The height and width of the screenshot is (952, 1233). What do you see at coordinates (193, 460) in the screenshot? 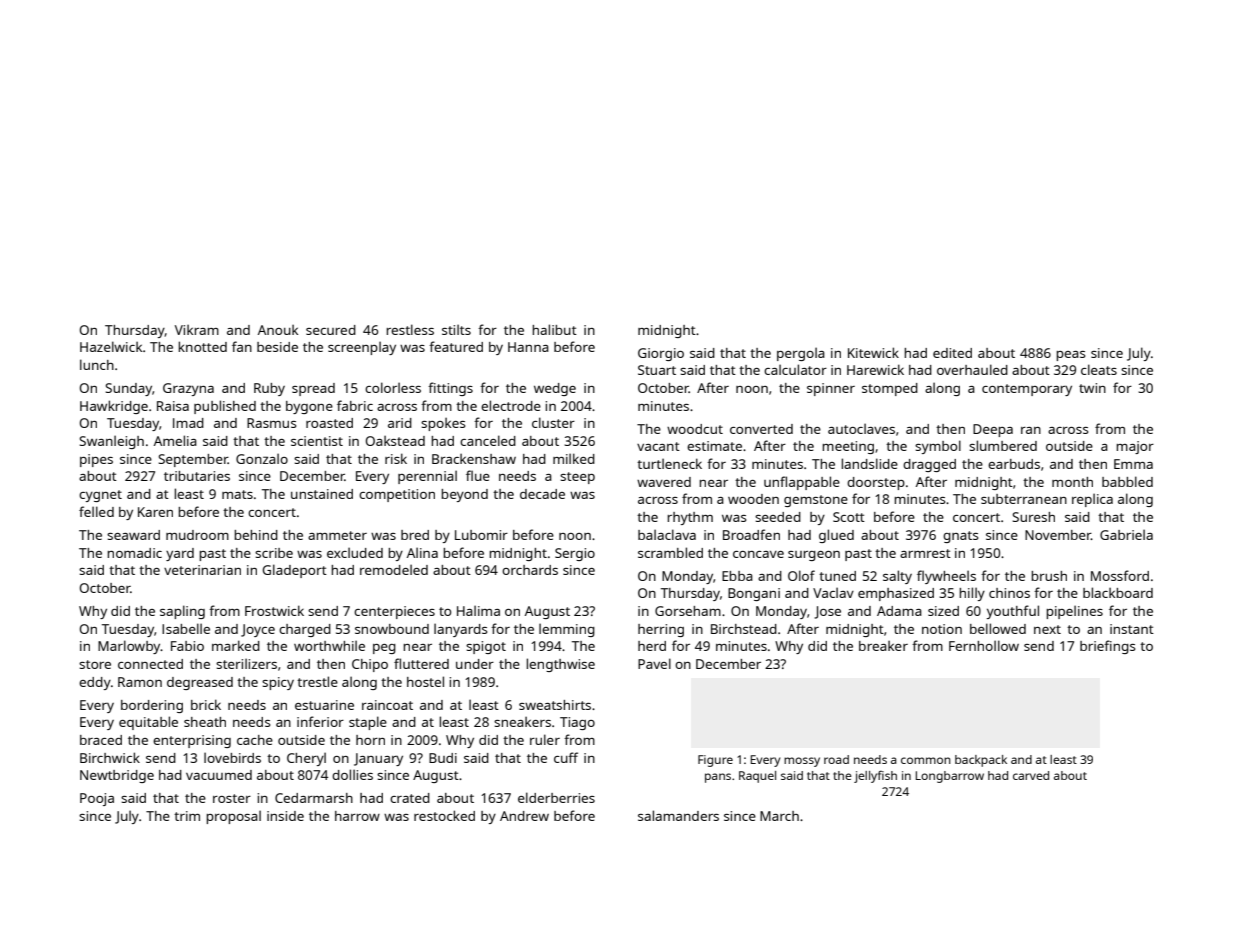
I see `September` at bounding box center [193, 460].
